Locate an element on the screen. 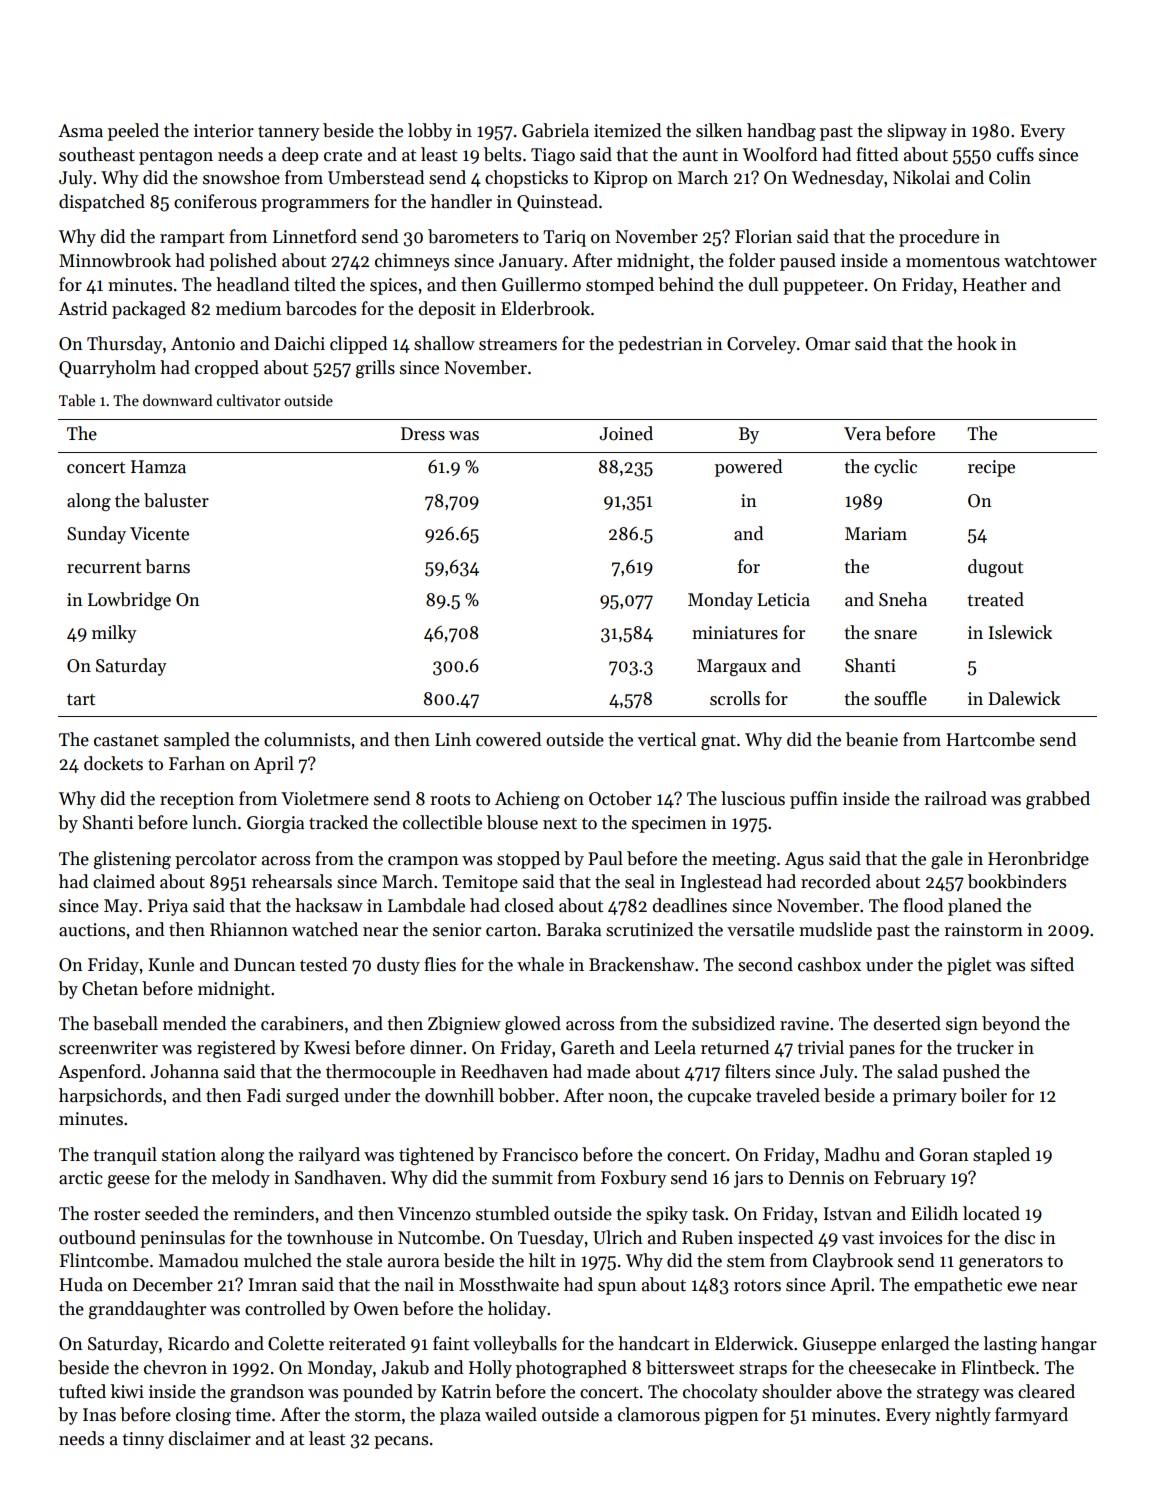  itemized is located at coordinates (627, 130).
